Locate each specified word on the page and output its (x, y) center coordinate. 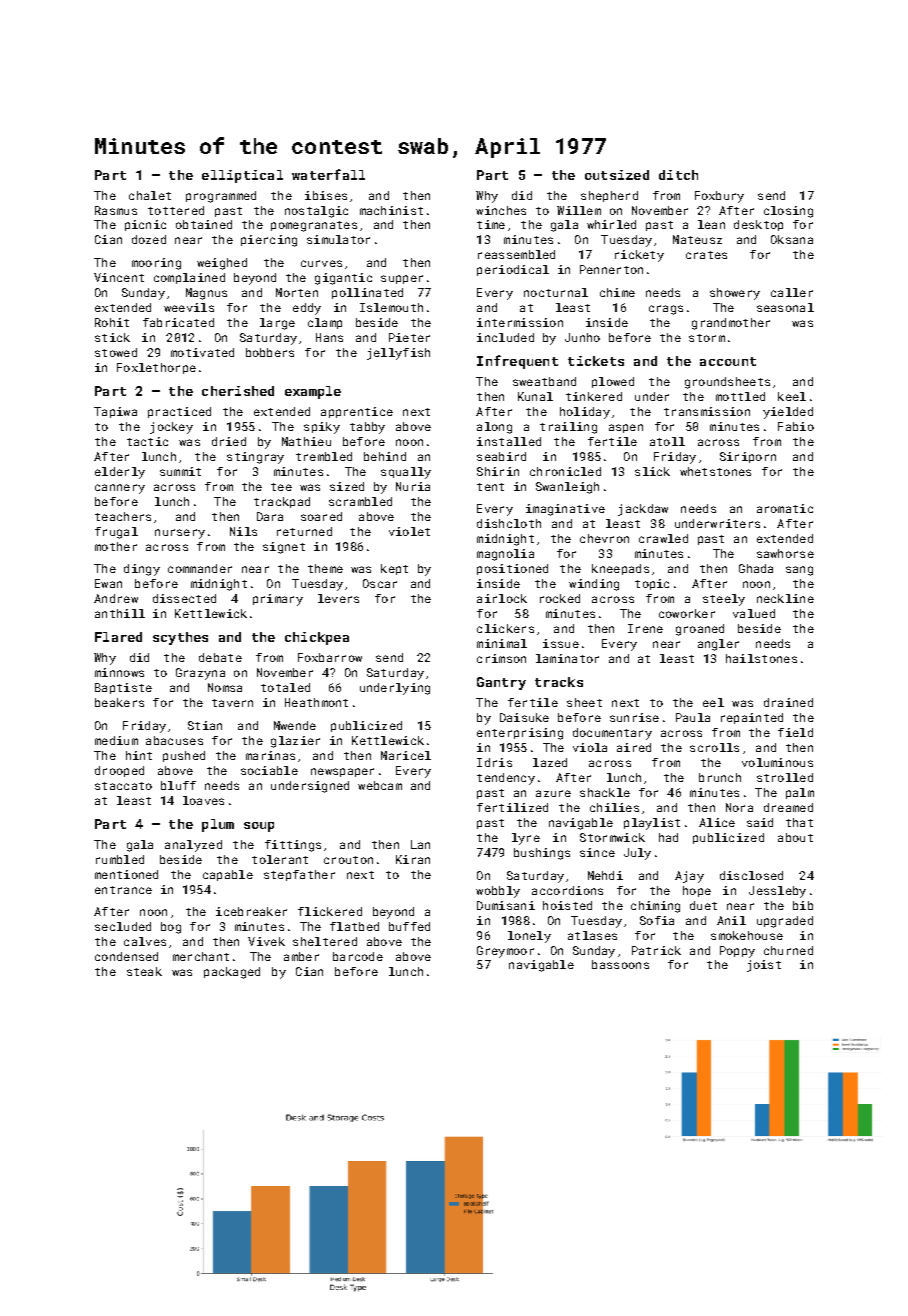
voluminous (777, 762)
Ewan (108, 583)
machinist (391, 210)
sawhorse (785, 553)
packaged (232, 973)
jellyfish (398, 354)
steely (724, 600)
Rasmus (116, 210)
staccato (123, 786)
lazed (550, 762)
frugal (116, 533)
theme (325, 568)
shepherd (609, 196)
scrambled (360, 501)
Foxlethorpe (156, 368)
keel (792, 396)
